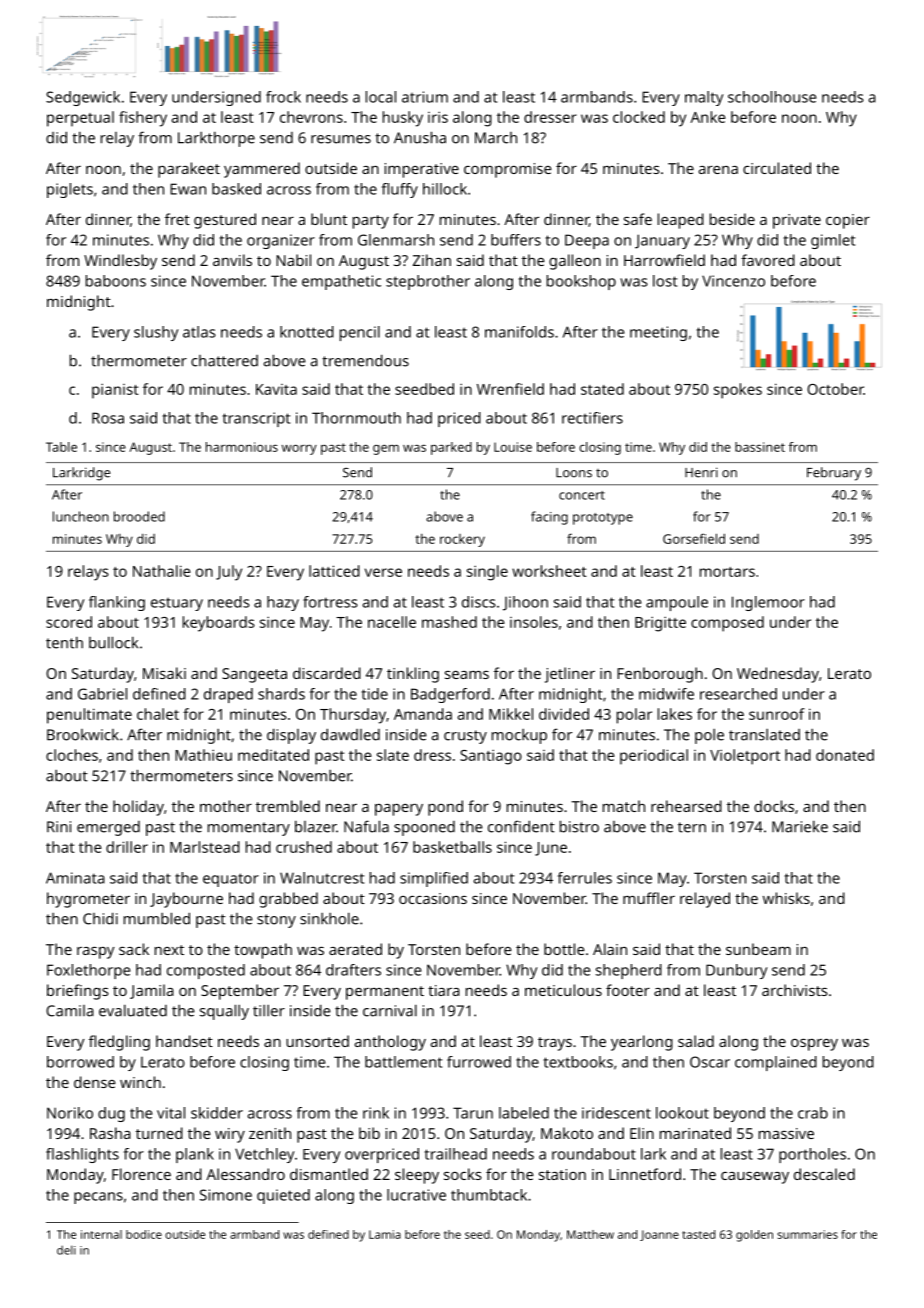  What do you see at coordinates (83, 98) in the screenshot?
I see `Sedgewick` at bounding box center [83, 98].
